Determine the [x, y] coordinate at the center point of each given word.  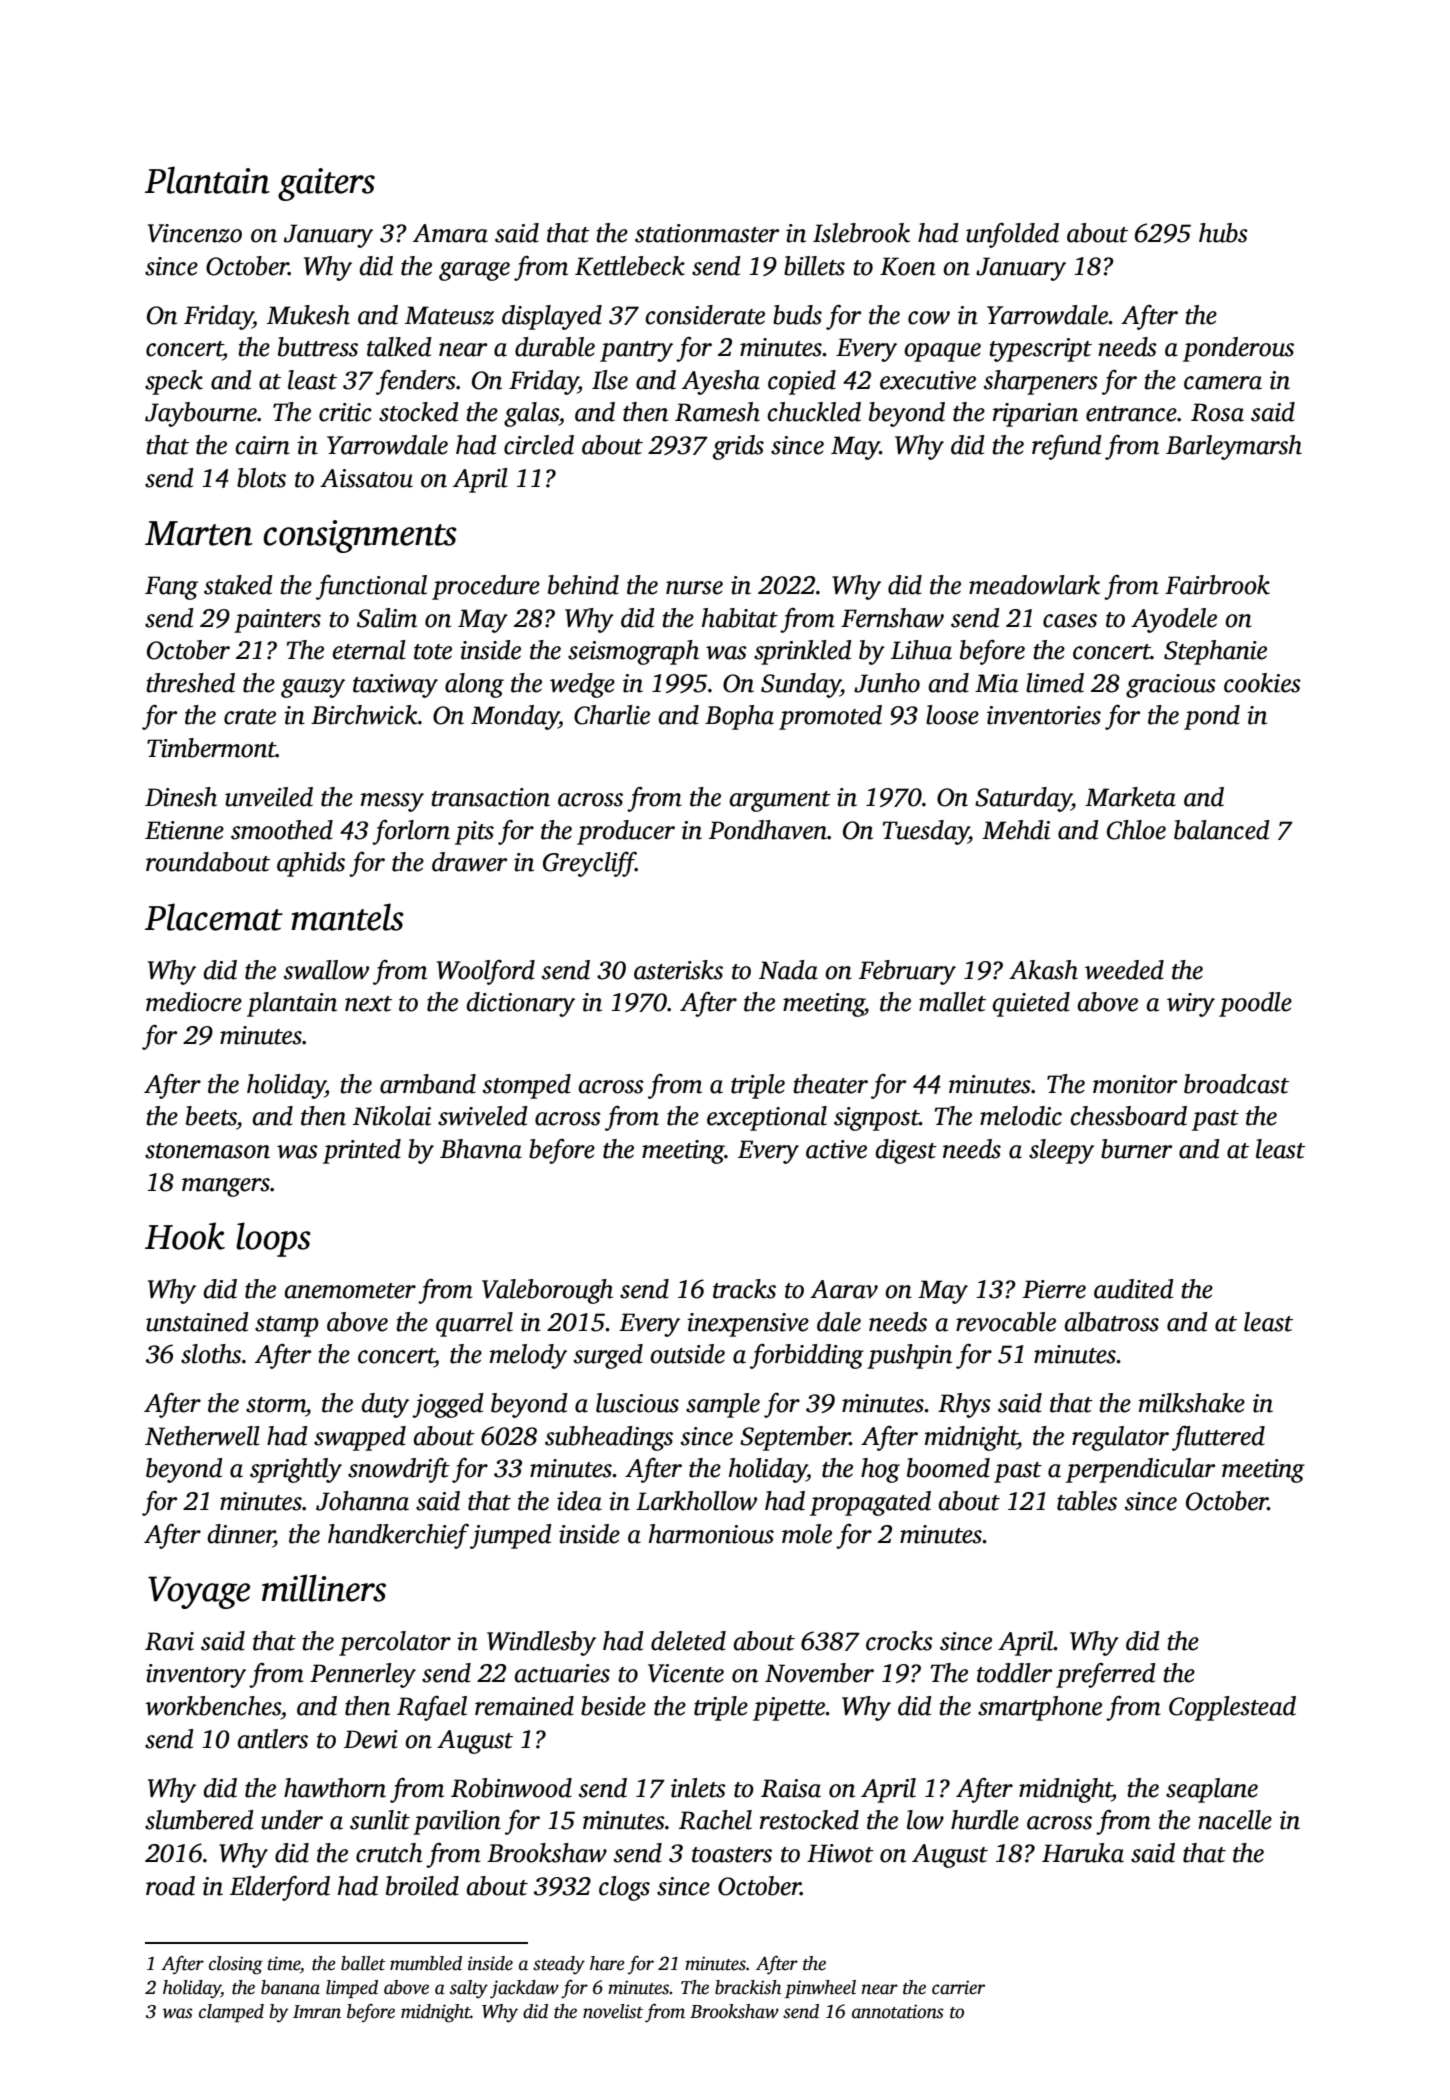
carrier [958, 1987]
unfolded [1012, 235]
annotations [898, 2011]
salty [469, 1989]
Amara [450, 233]
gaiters [326, 184]
